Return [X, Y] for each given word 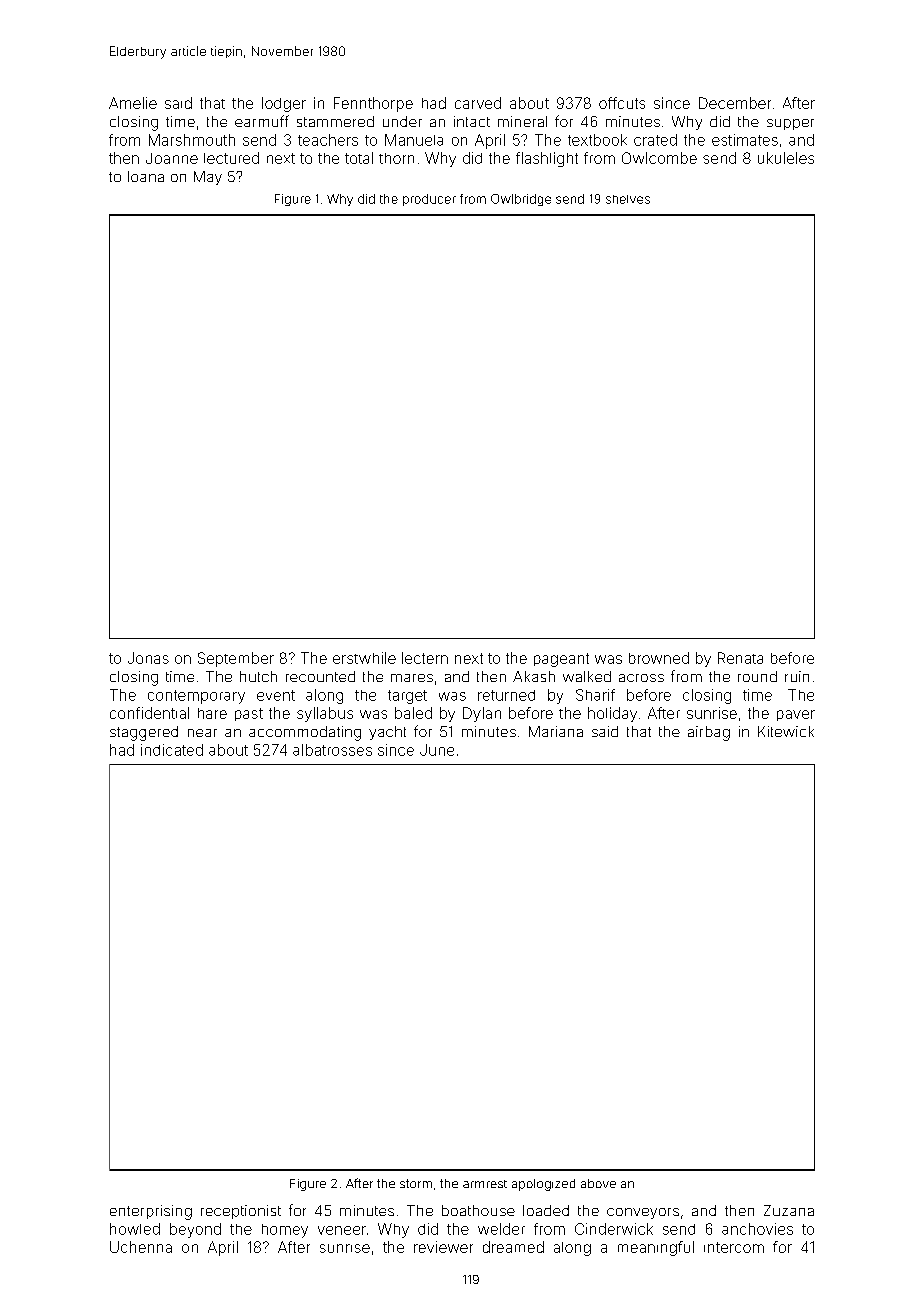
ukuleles [786, 158]
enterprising [151, 1212]
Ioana [146, 176]
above [598, 1183]
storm [416, 1183]
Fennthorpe [373, 104]
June [437, 750]
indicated [172, 750]
